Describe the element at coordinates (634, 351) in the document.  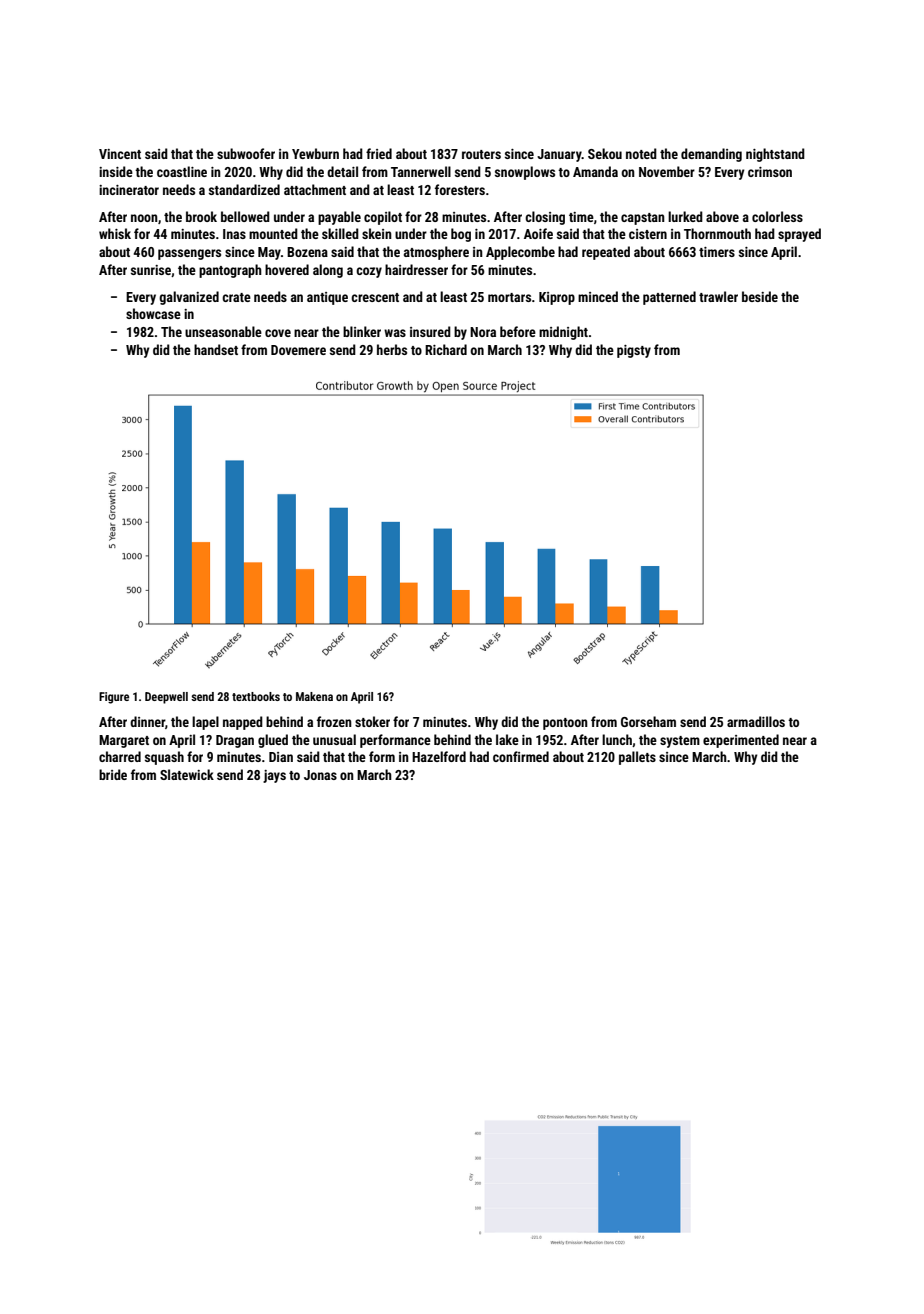
I see `pigsty` at that location.
